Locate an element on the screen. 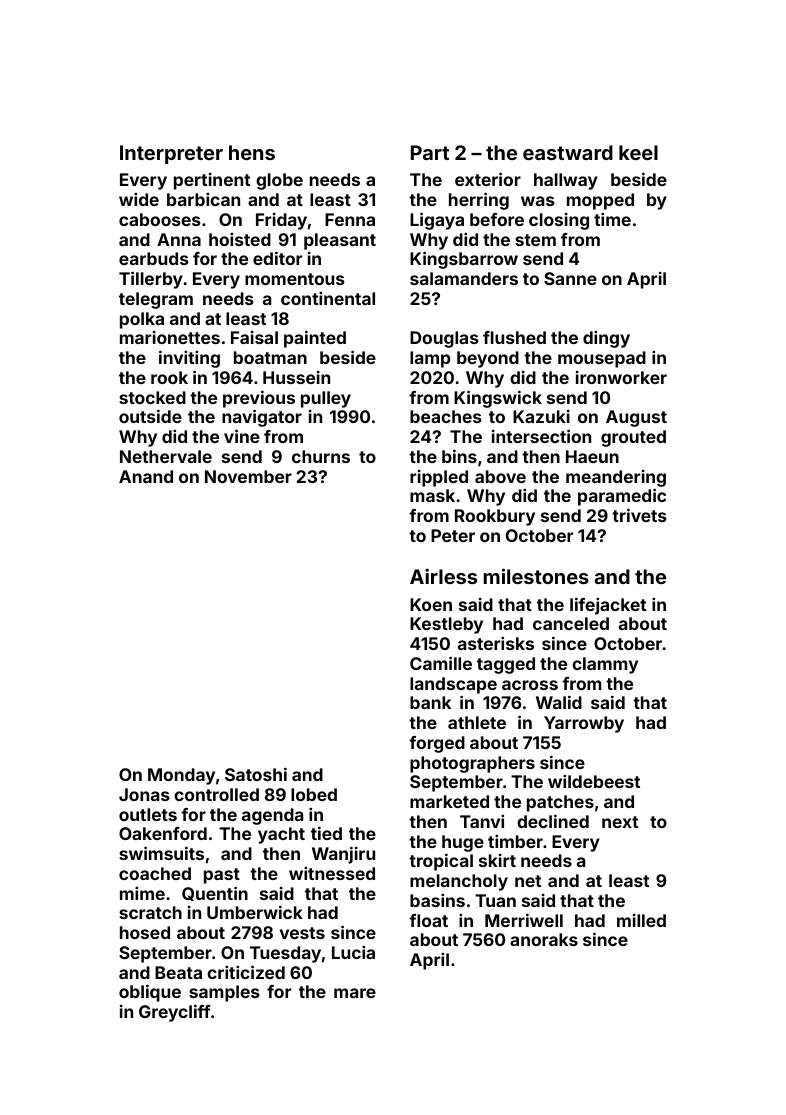  athlete is located at coordinates (477, 722).
